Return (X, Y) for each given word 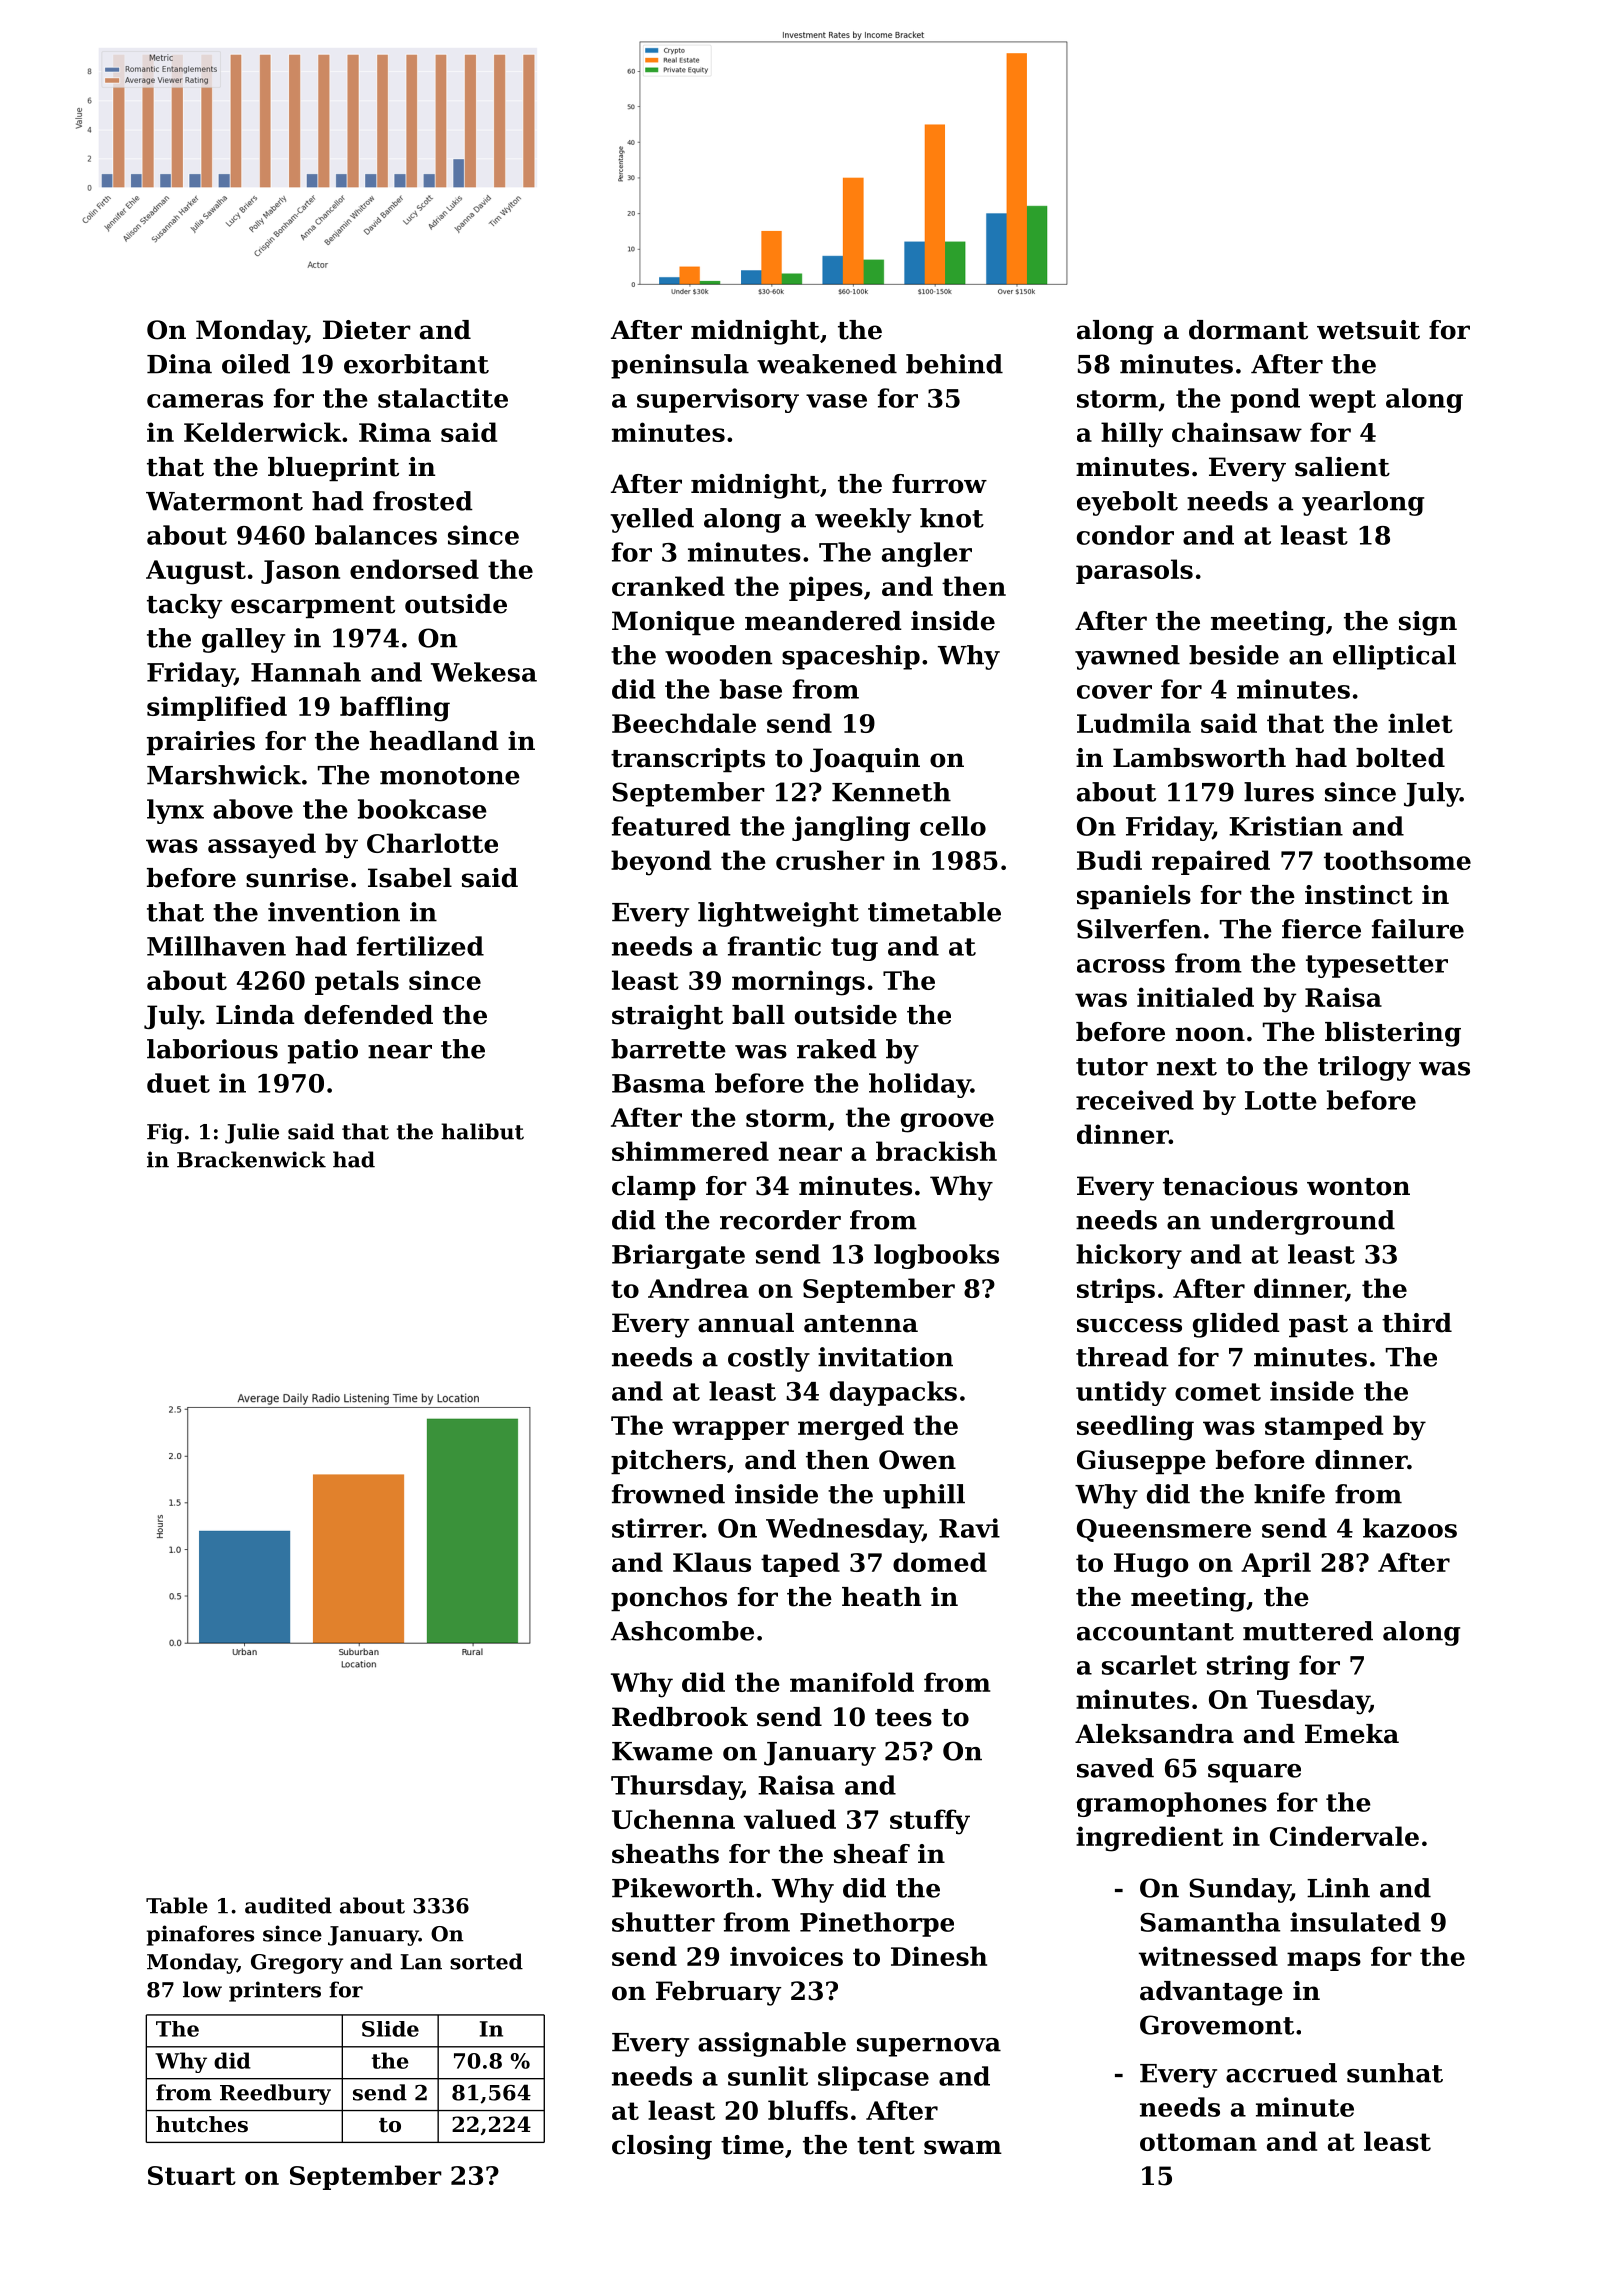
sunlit (768, 2076)
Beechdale (684, 723)
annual (746, 1323)
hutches (202, 2124)
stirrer (657, 1528)
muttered (1308, 1631)
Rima (395, 432)
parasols (1134, 571)
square (1254, 1773)
